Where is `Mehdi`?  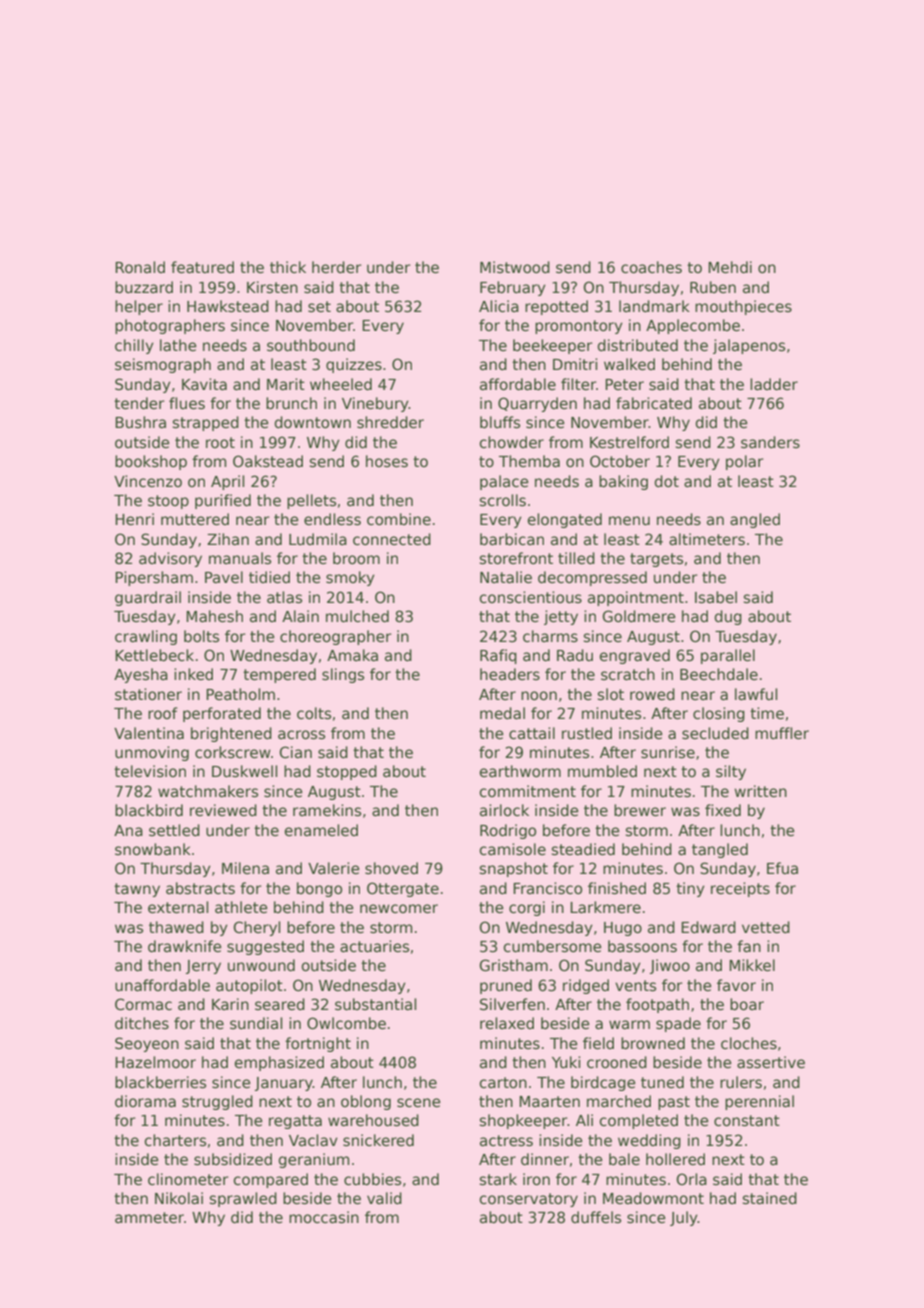 Mehdi is located at coordinates (730, 267).
